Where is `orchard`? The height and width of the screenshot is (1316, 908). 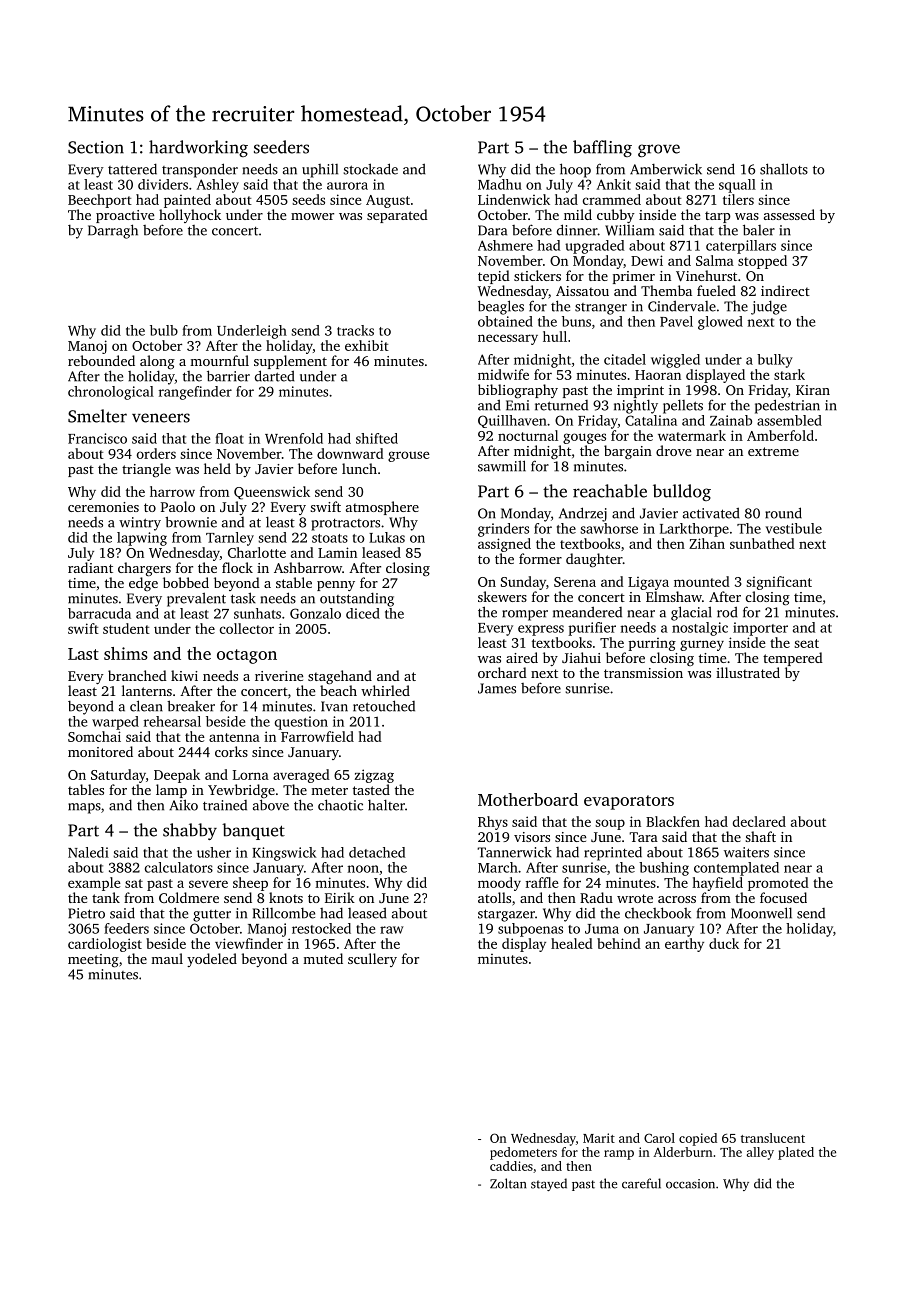
orchard is located at coordinates (502, 672).
